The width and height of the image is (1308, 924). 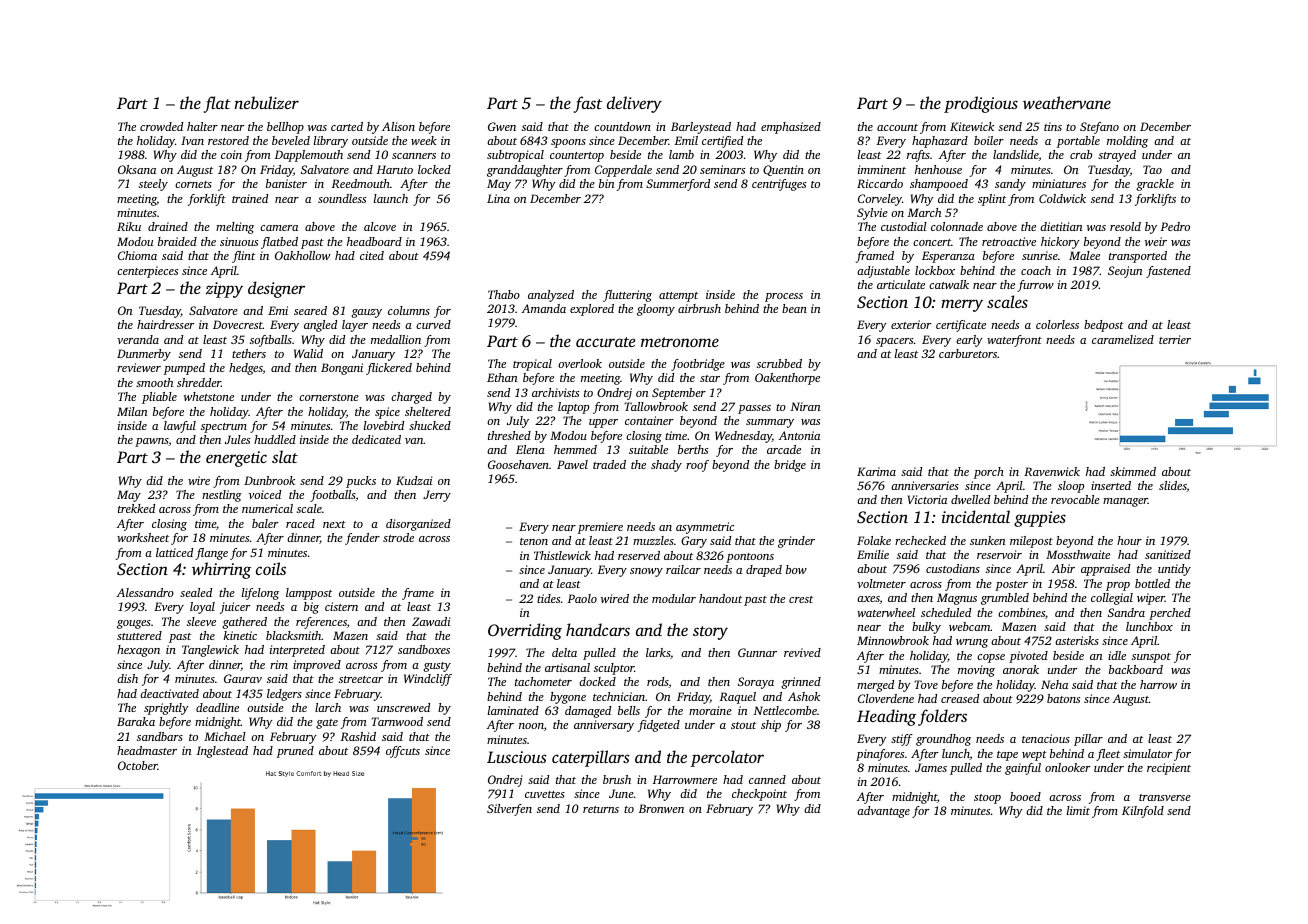 I want to click on perched, so click(x=1170, y=614).
